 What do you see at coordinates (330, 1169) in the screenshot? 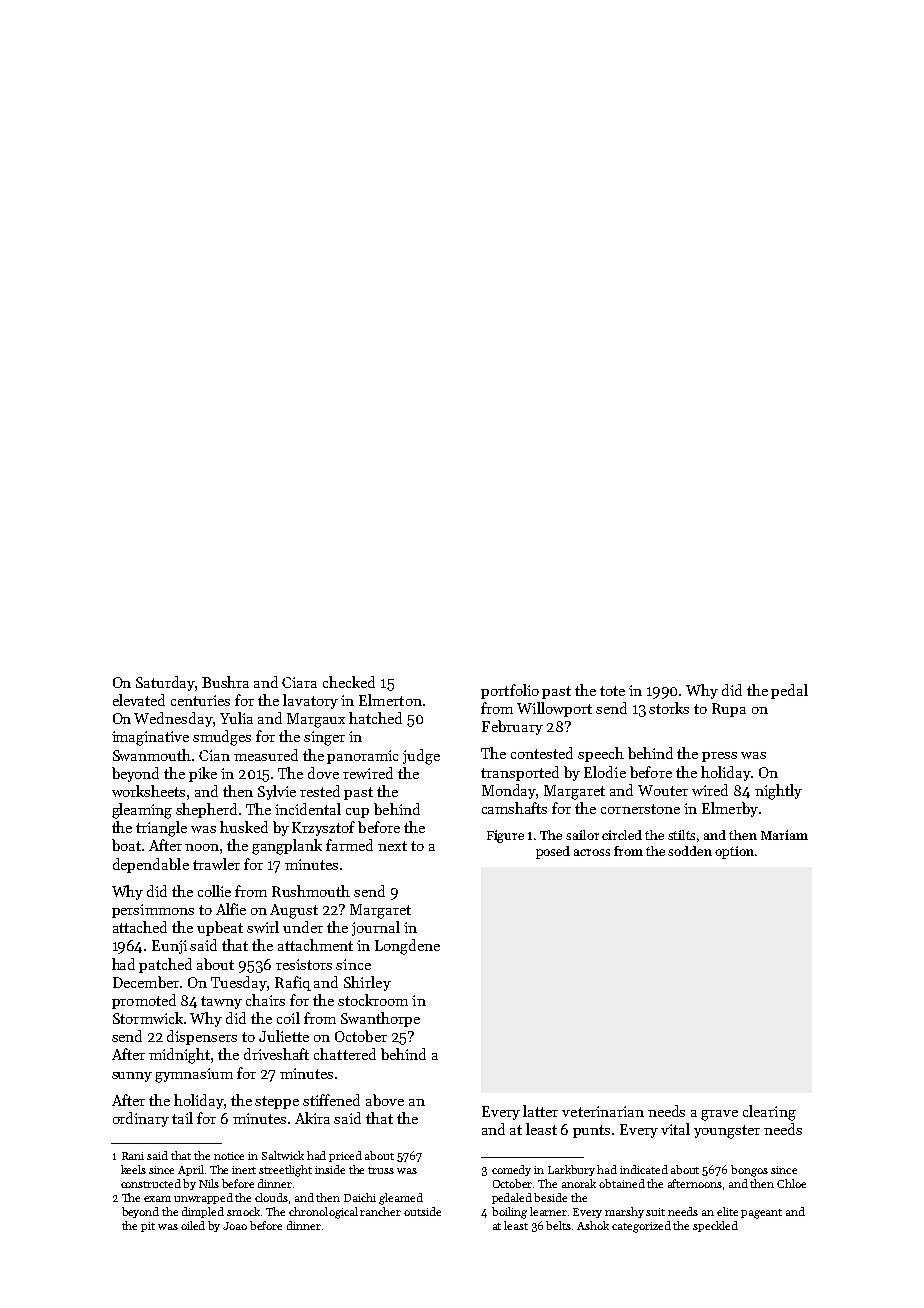
I see `inside` at bounding box center [330, 1169].
